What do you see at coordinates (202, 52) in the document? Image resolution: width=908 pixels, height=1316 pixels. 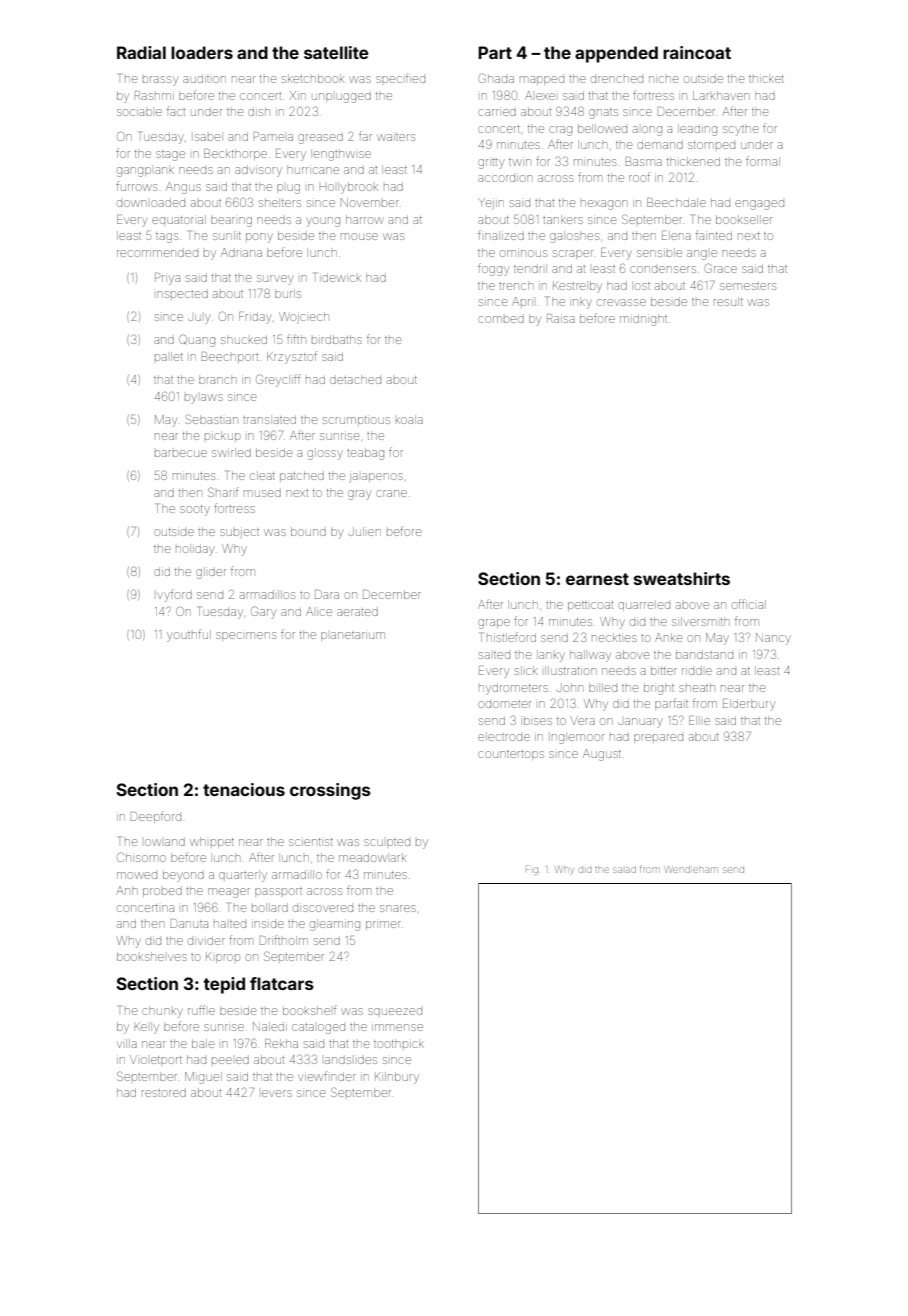 I see `loaders` at bounding box center [202, 52].
